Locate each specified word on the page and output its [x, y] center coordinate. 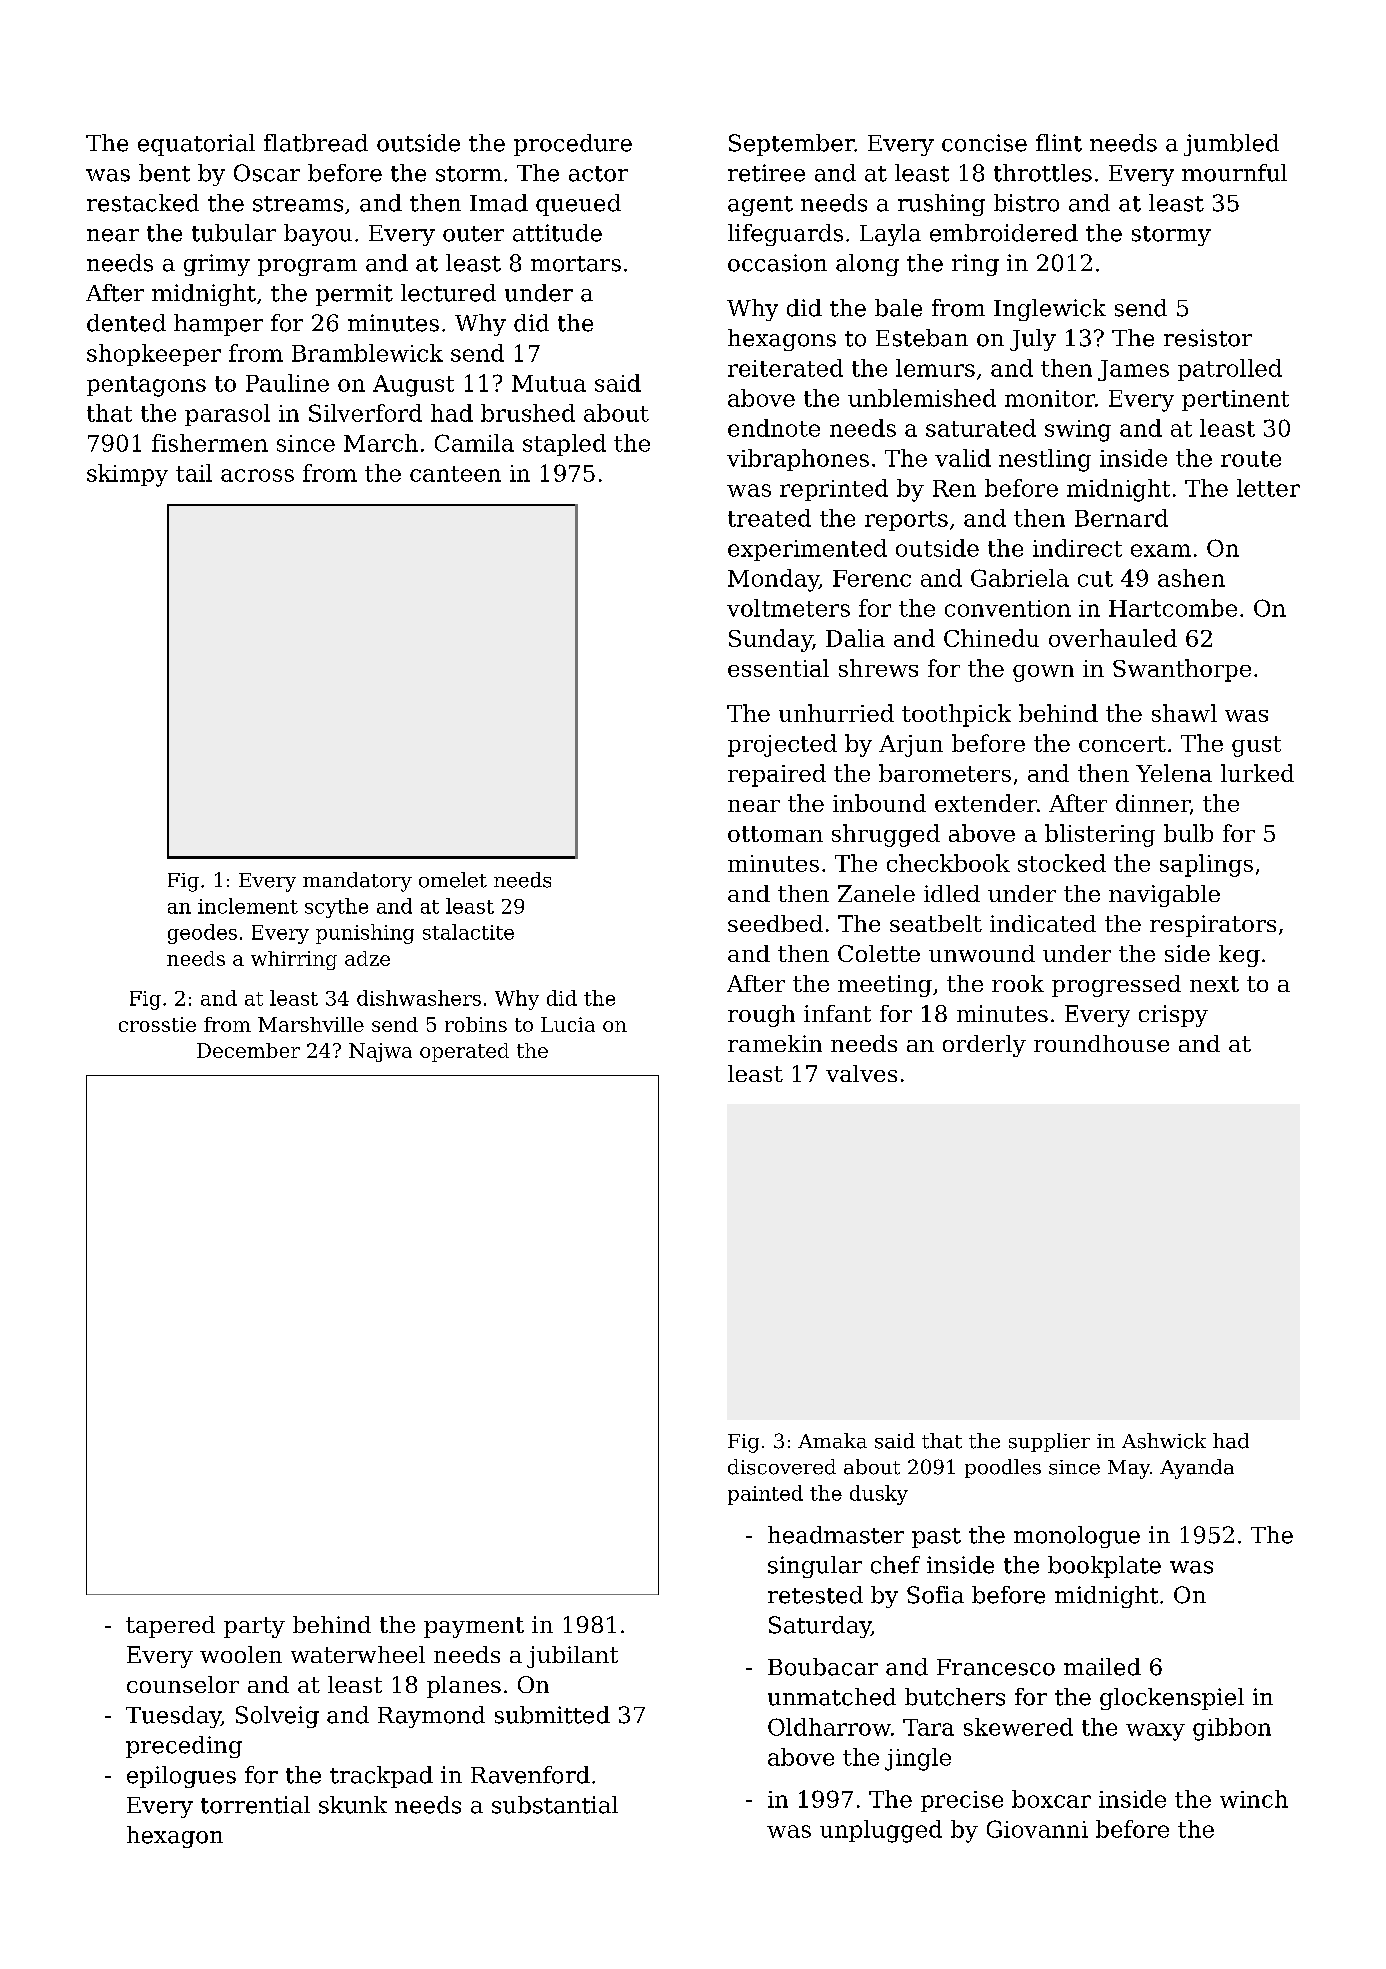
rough [761, 1016]
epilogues [181, 1777]
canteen [455, 474]
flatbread [316, 143]
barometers [945, 773]
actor [598, 174]
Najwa [380, 1052]
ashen [1191, 578]
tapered [170, 1627]
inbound [879, 803]
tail [194, 473]
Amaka [832, 1441]
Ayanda [1197, 1469]
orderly [984, 1046]
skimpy [127, 475]
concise [984, 143]
